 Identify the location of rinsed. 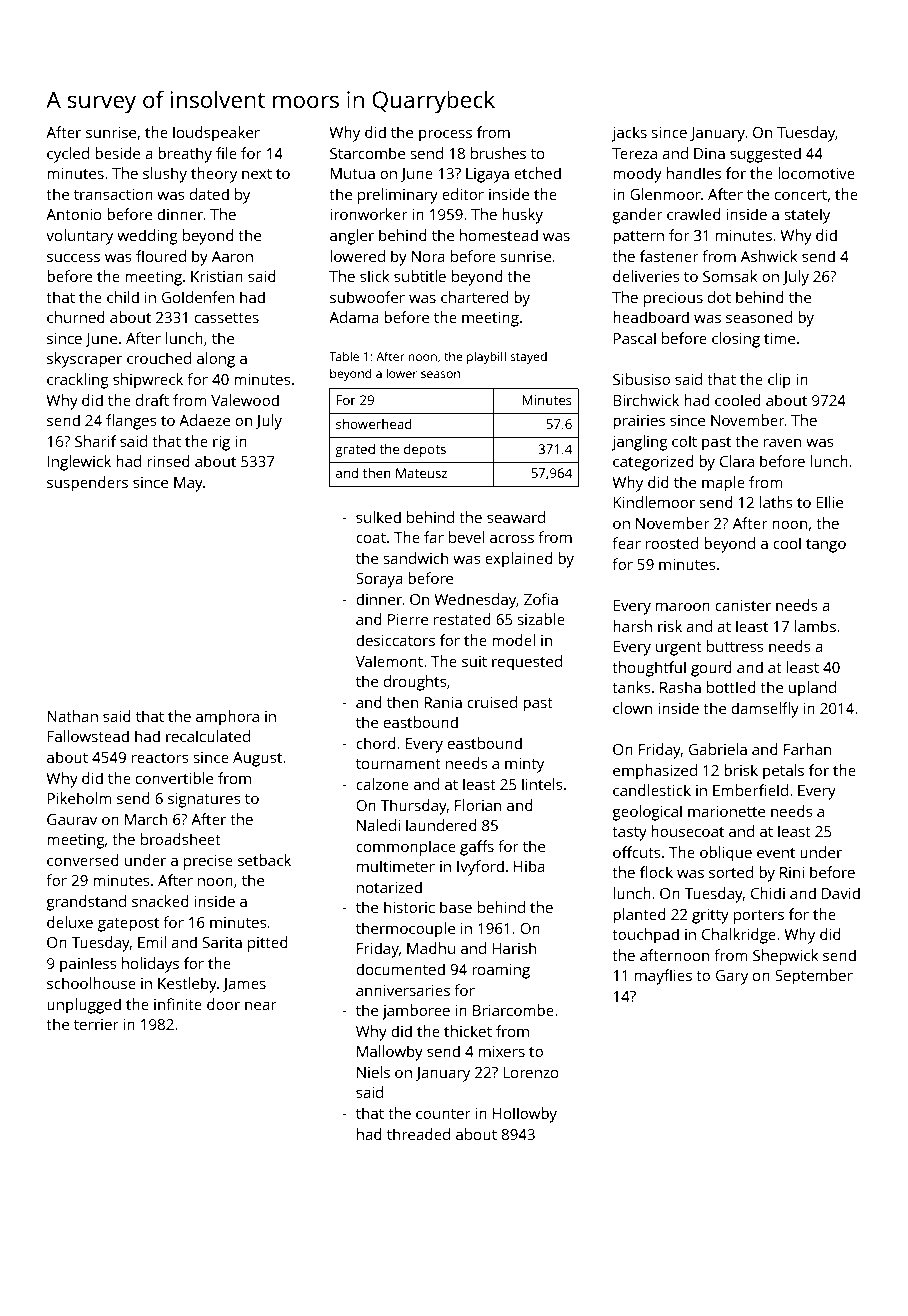
(168, 461).
